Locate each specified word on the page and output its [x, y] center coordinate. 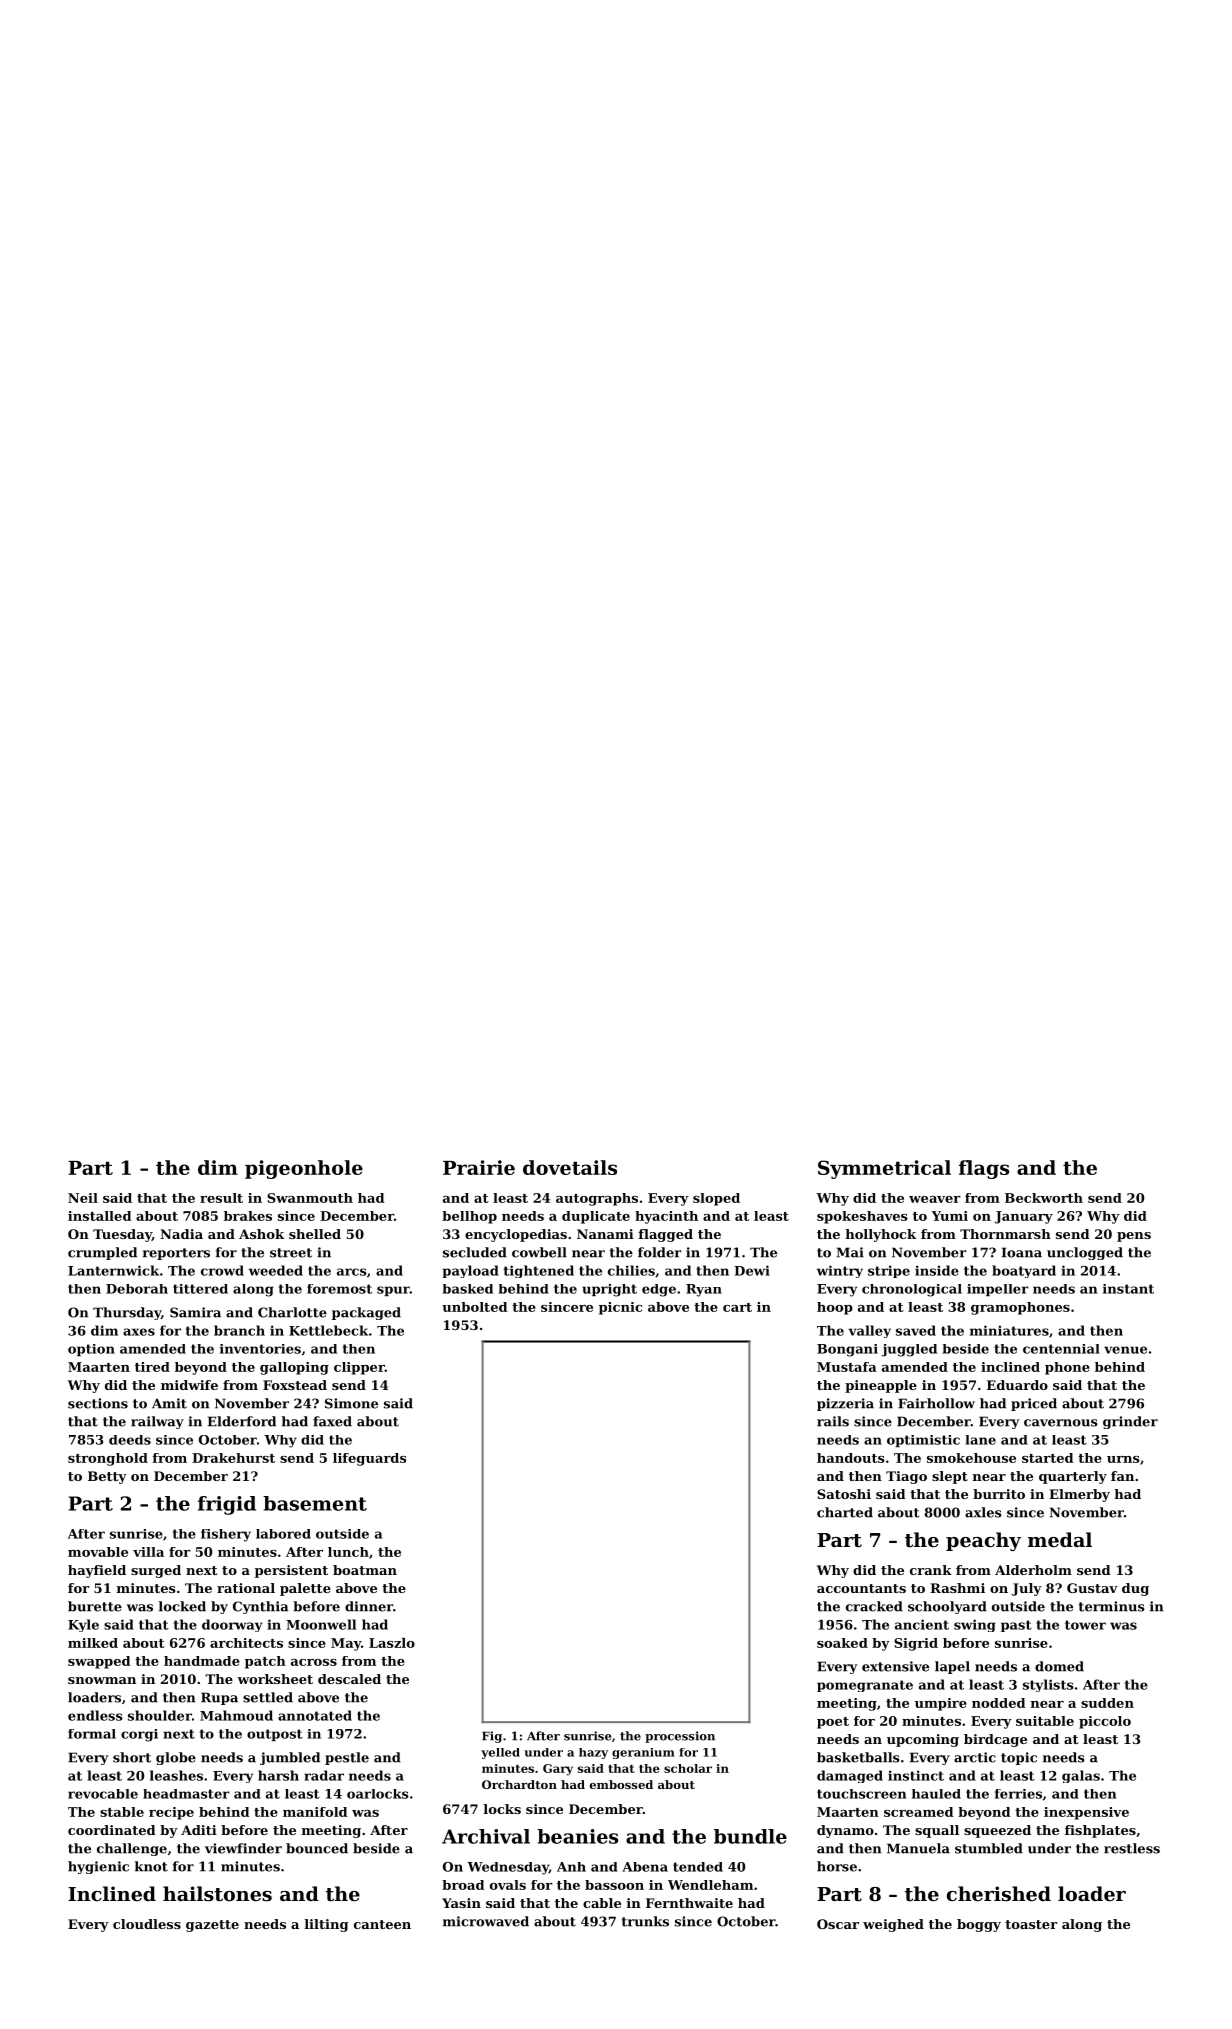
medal [1060, 1539]
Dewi [752, 1270]
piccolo [1105, 1722]
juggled [909, 1350]
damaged [850, 1776]
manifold [315, 1812]
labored [283, 1534]
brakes [248, 1216]
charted [845, 1512]
